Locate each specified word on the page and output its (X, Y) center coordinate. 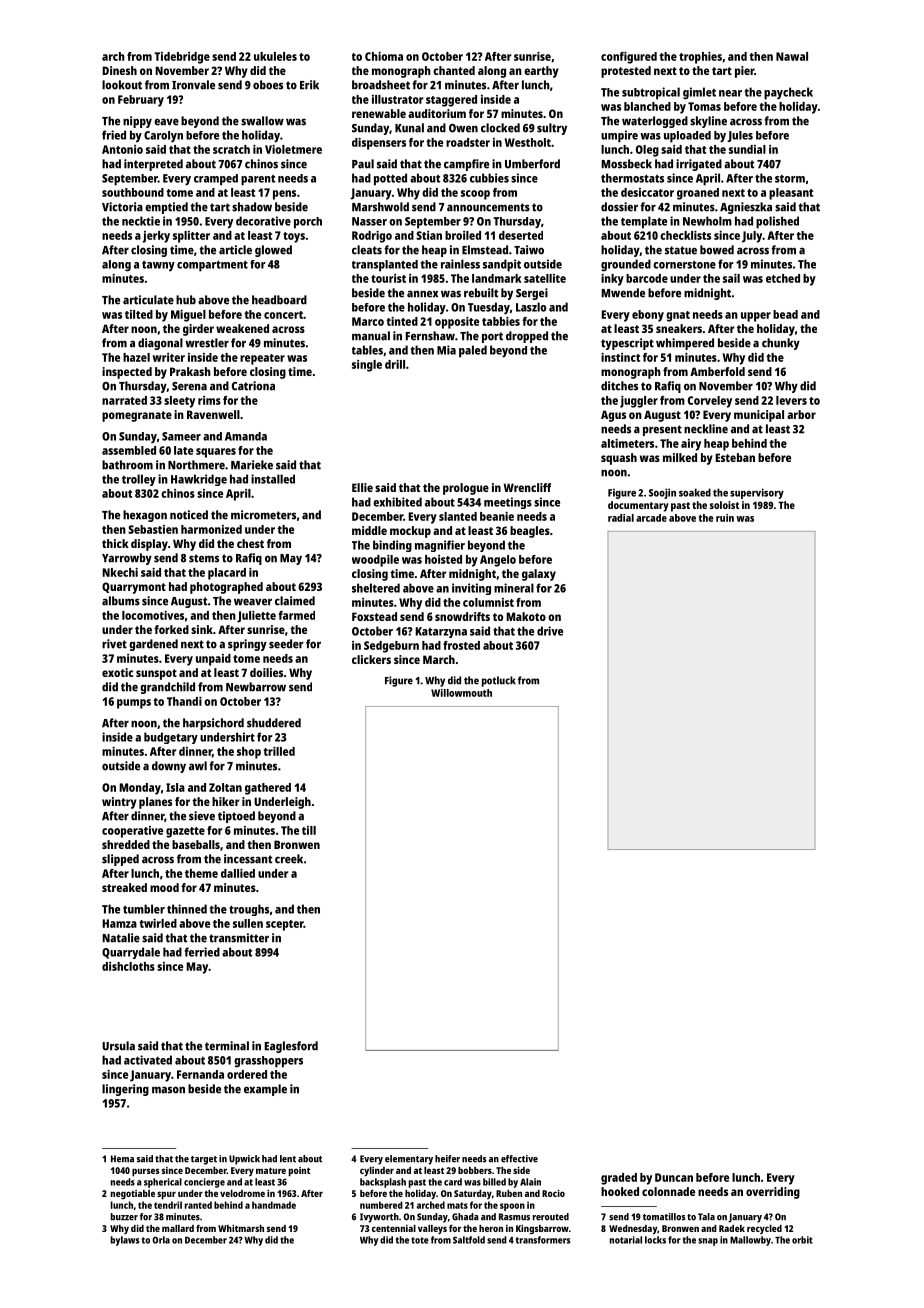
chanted (454, 70)
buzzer (124, 1217)
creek (289, 859)
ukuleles (275, 56)
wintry (119, 803)
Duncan (674, 1177)
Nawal (792, 56)
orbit (802, 1240)
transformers (543, 1240)
